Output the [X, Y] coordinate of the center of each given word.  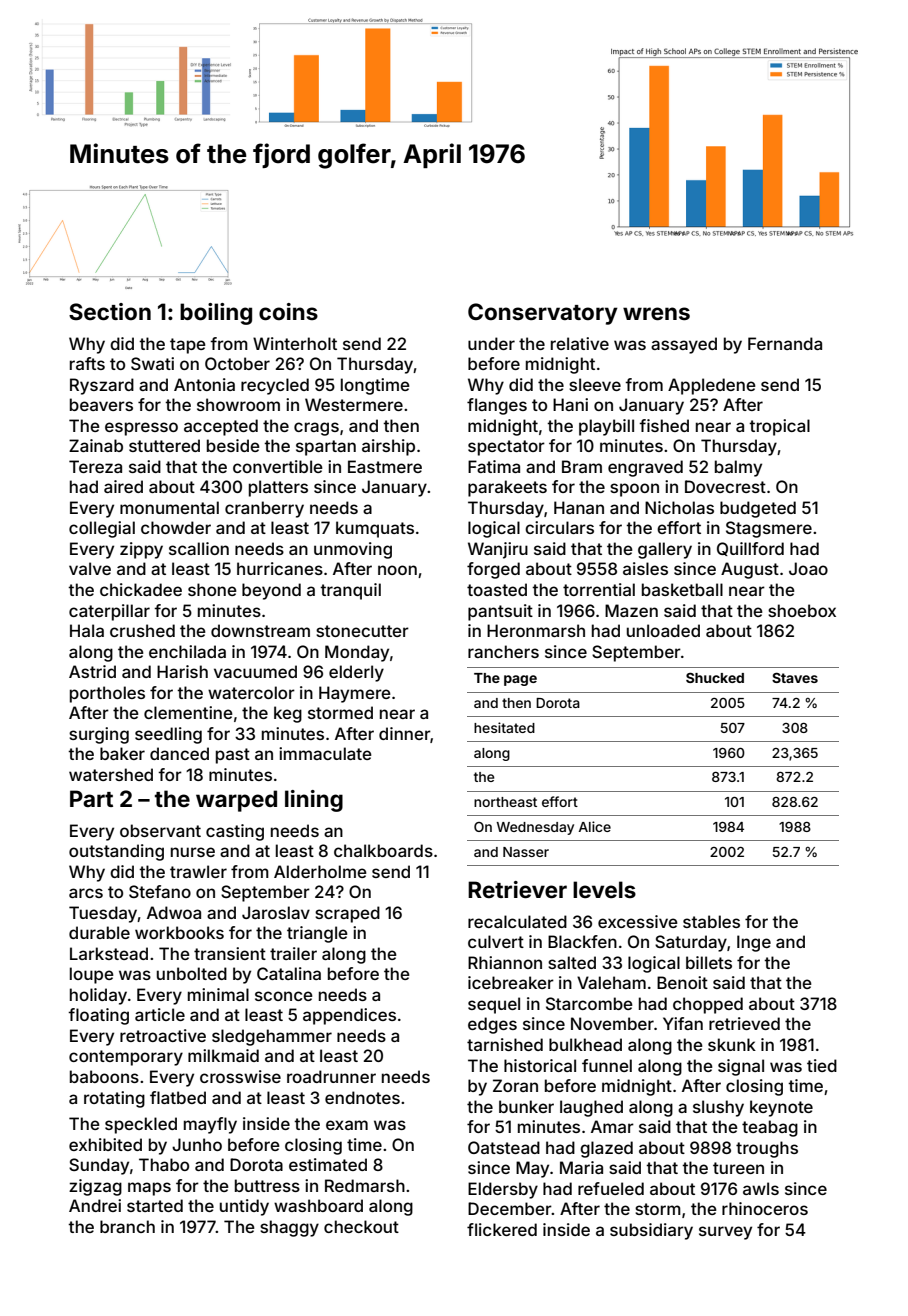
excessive [638, 921]
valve [90, 568]
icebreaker [511, 982]
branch [127, 1226]
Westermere [354, 404]
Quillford [750, 549]
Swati [152, 363]
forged [493, 570]
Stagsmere [769, 529]
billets [709, 962]
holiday [98, 996]
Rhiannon [505, 962]
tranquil [350, 591]
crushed [142, 630]
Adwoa [174, 912]
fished [664, 425]
